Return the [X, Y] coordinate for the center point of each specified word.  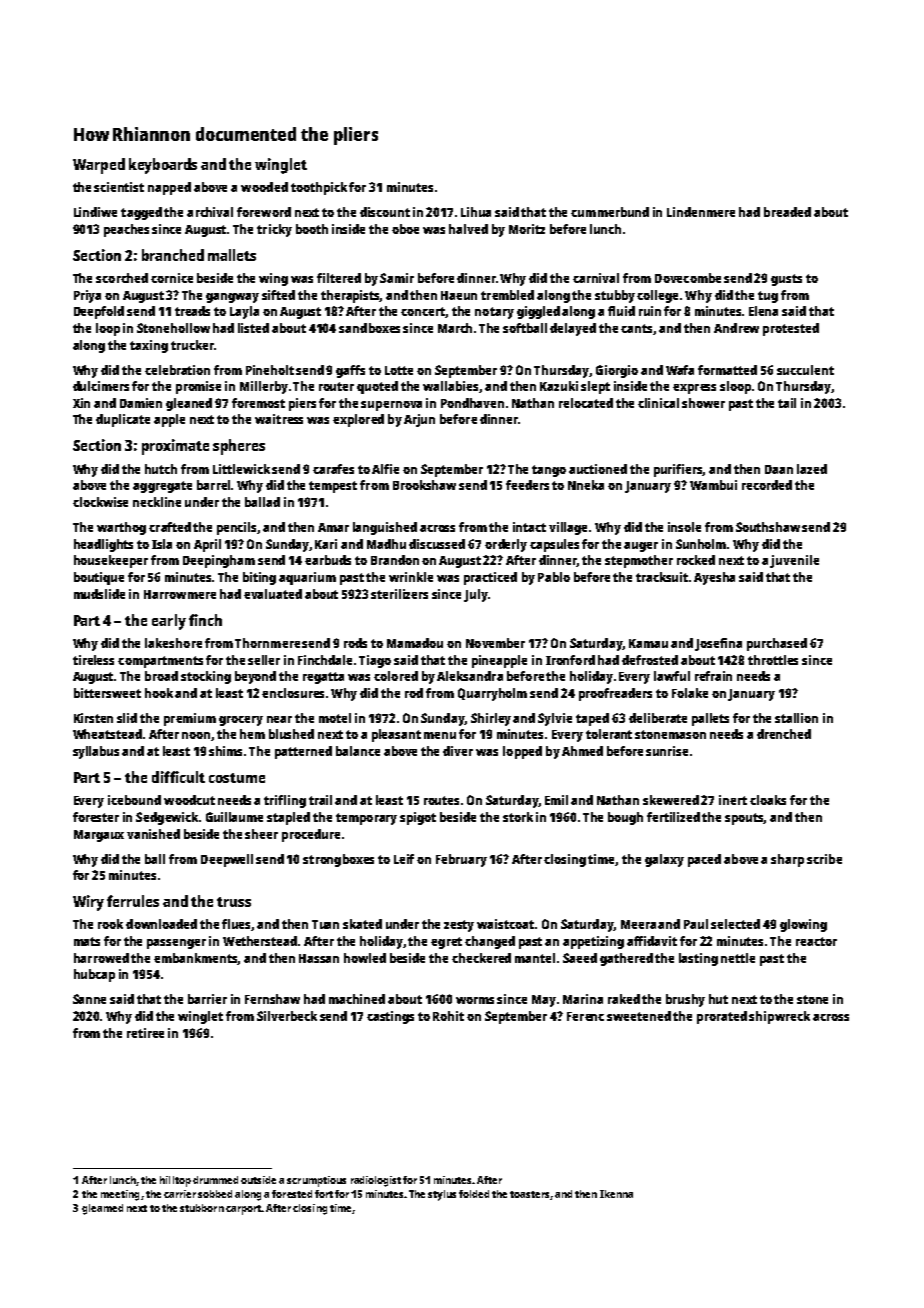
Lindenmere [701, 212]
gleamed [102, 1209]
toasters [529, 1194]
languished [385, 528]
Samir [397, 278]
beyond [255, 677]
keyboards [163, 166]
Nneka [586, 485]
